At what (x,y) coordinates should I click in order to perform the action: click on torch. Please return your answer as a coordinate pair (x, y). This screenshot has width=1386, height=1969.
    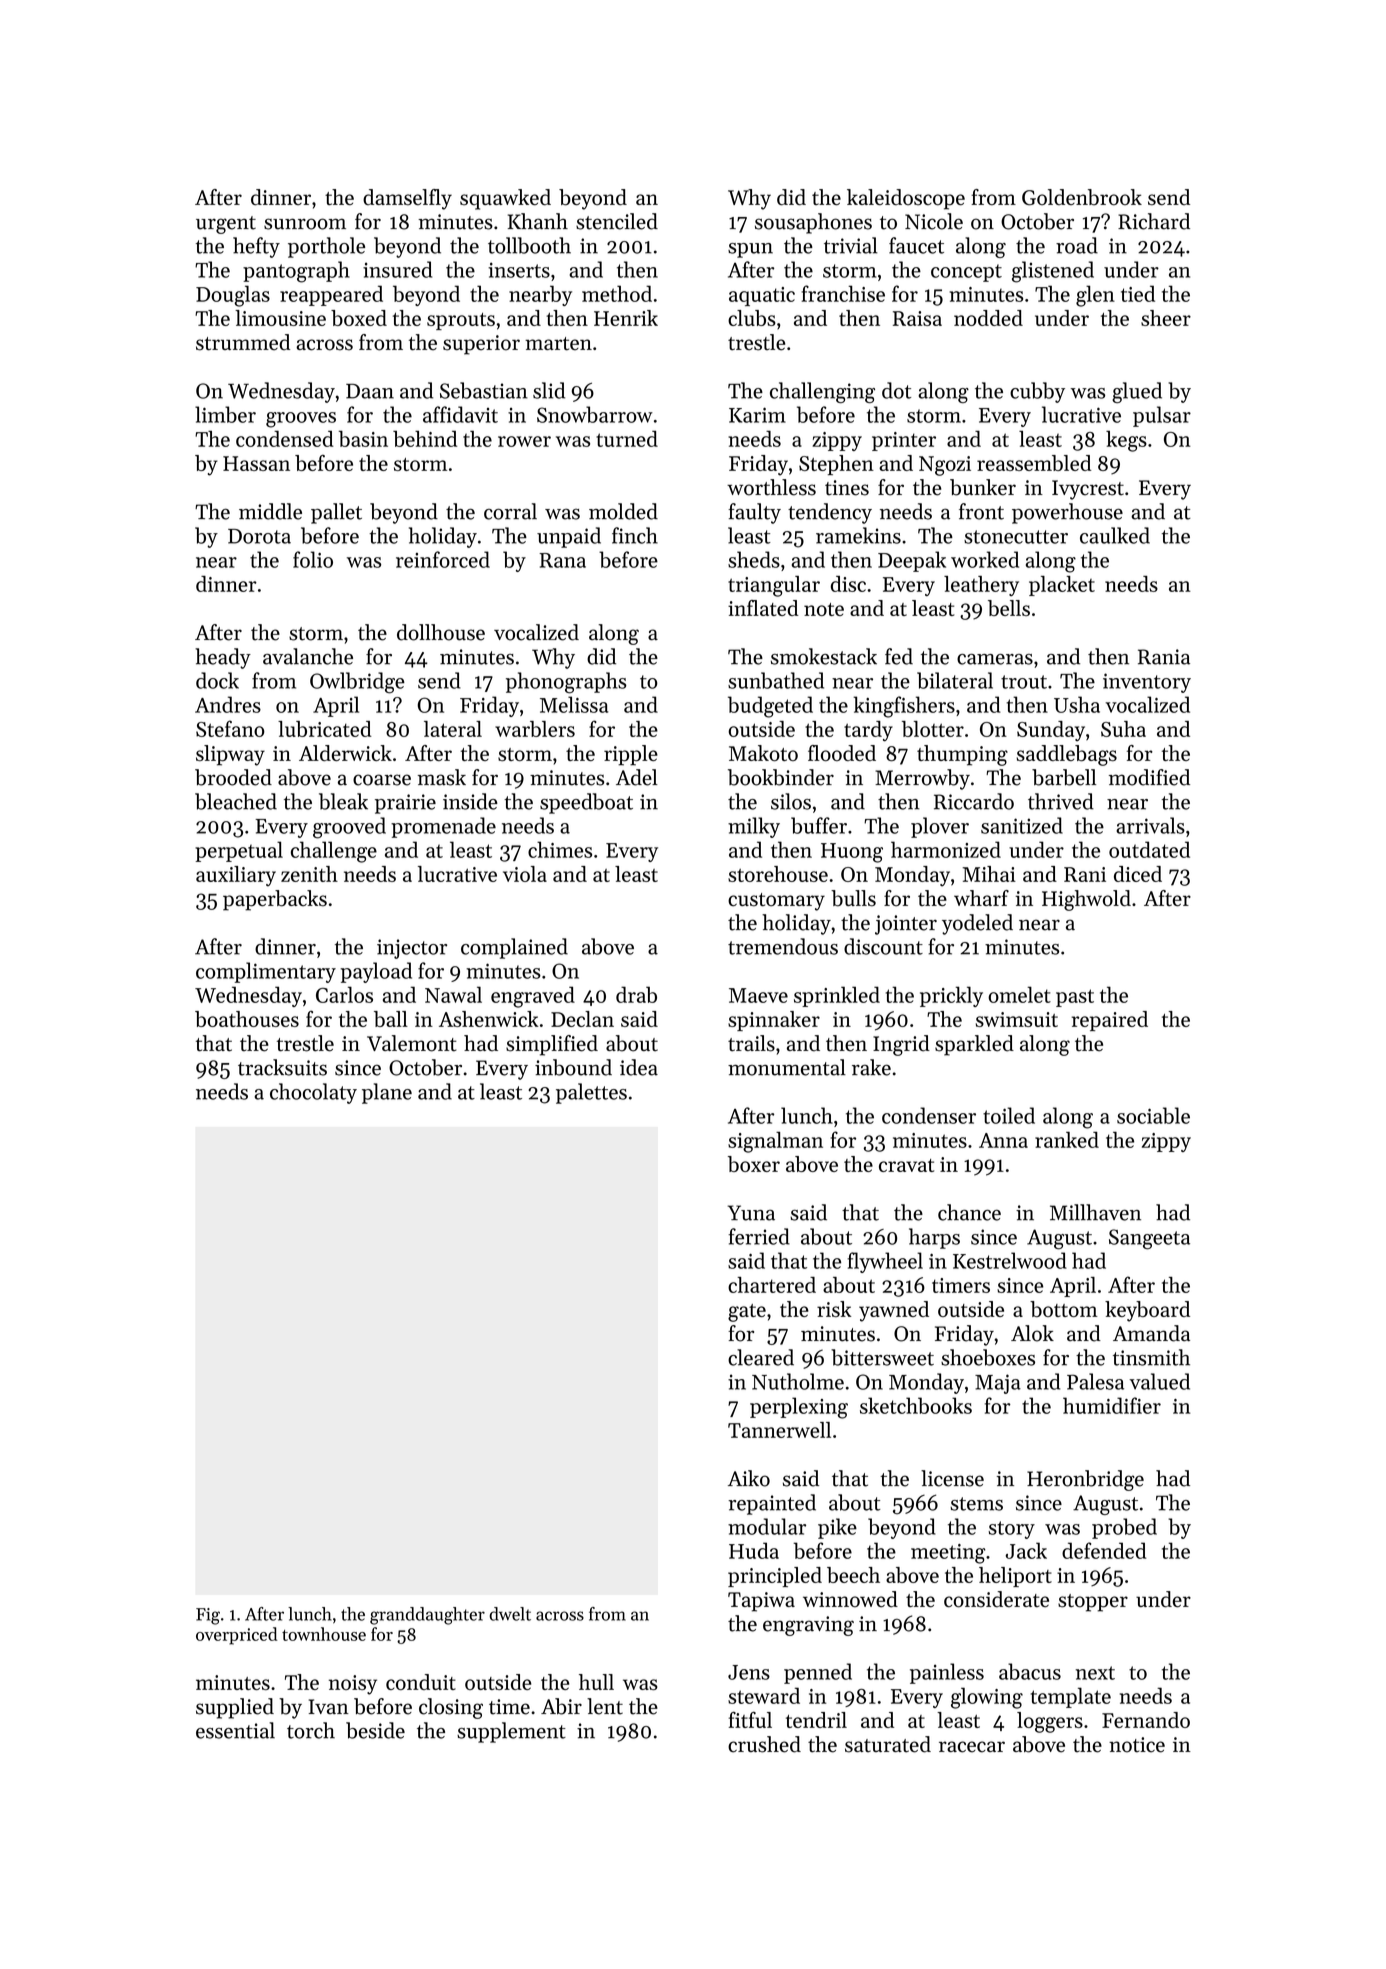
    Looking at the image, I should click on (311, 1730).
